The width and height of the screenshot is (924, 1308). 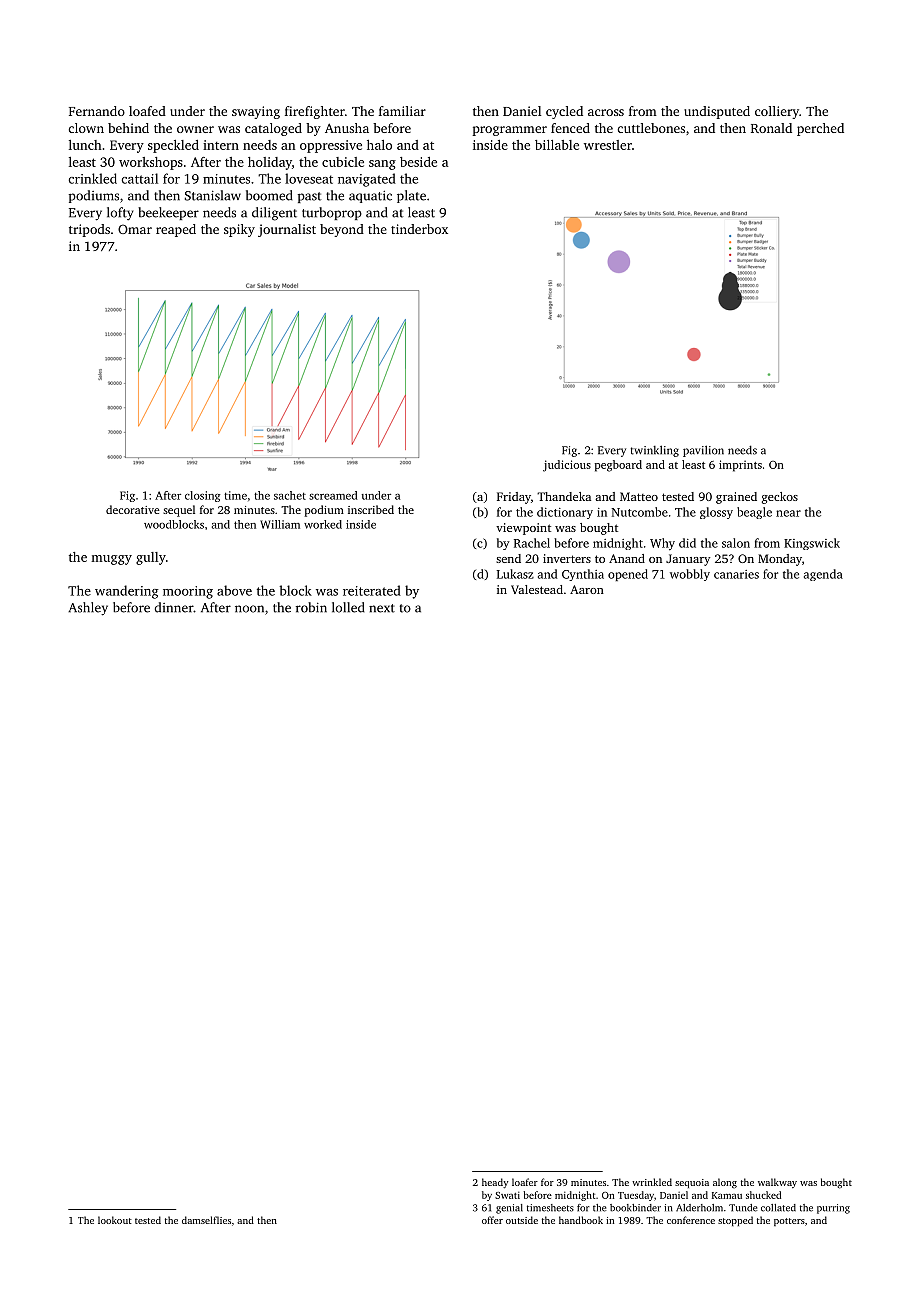 What do you see at coordinates (382, 608) in the screenshot?
I see `next` at bounding box center [382, 608].
